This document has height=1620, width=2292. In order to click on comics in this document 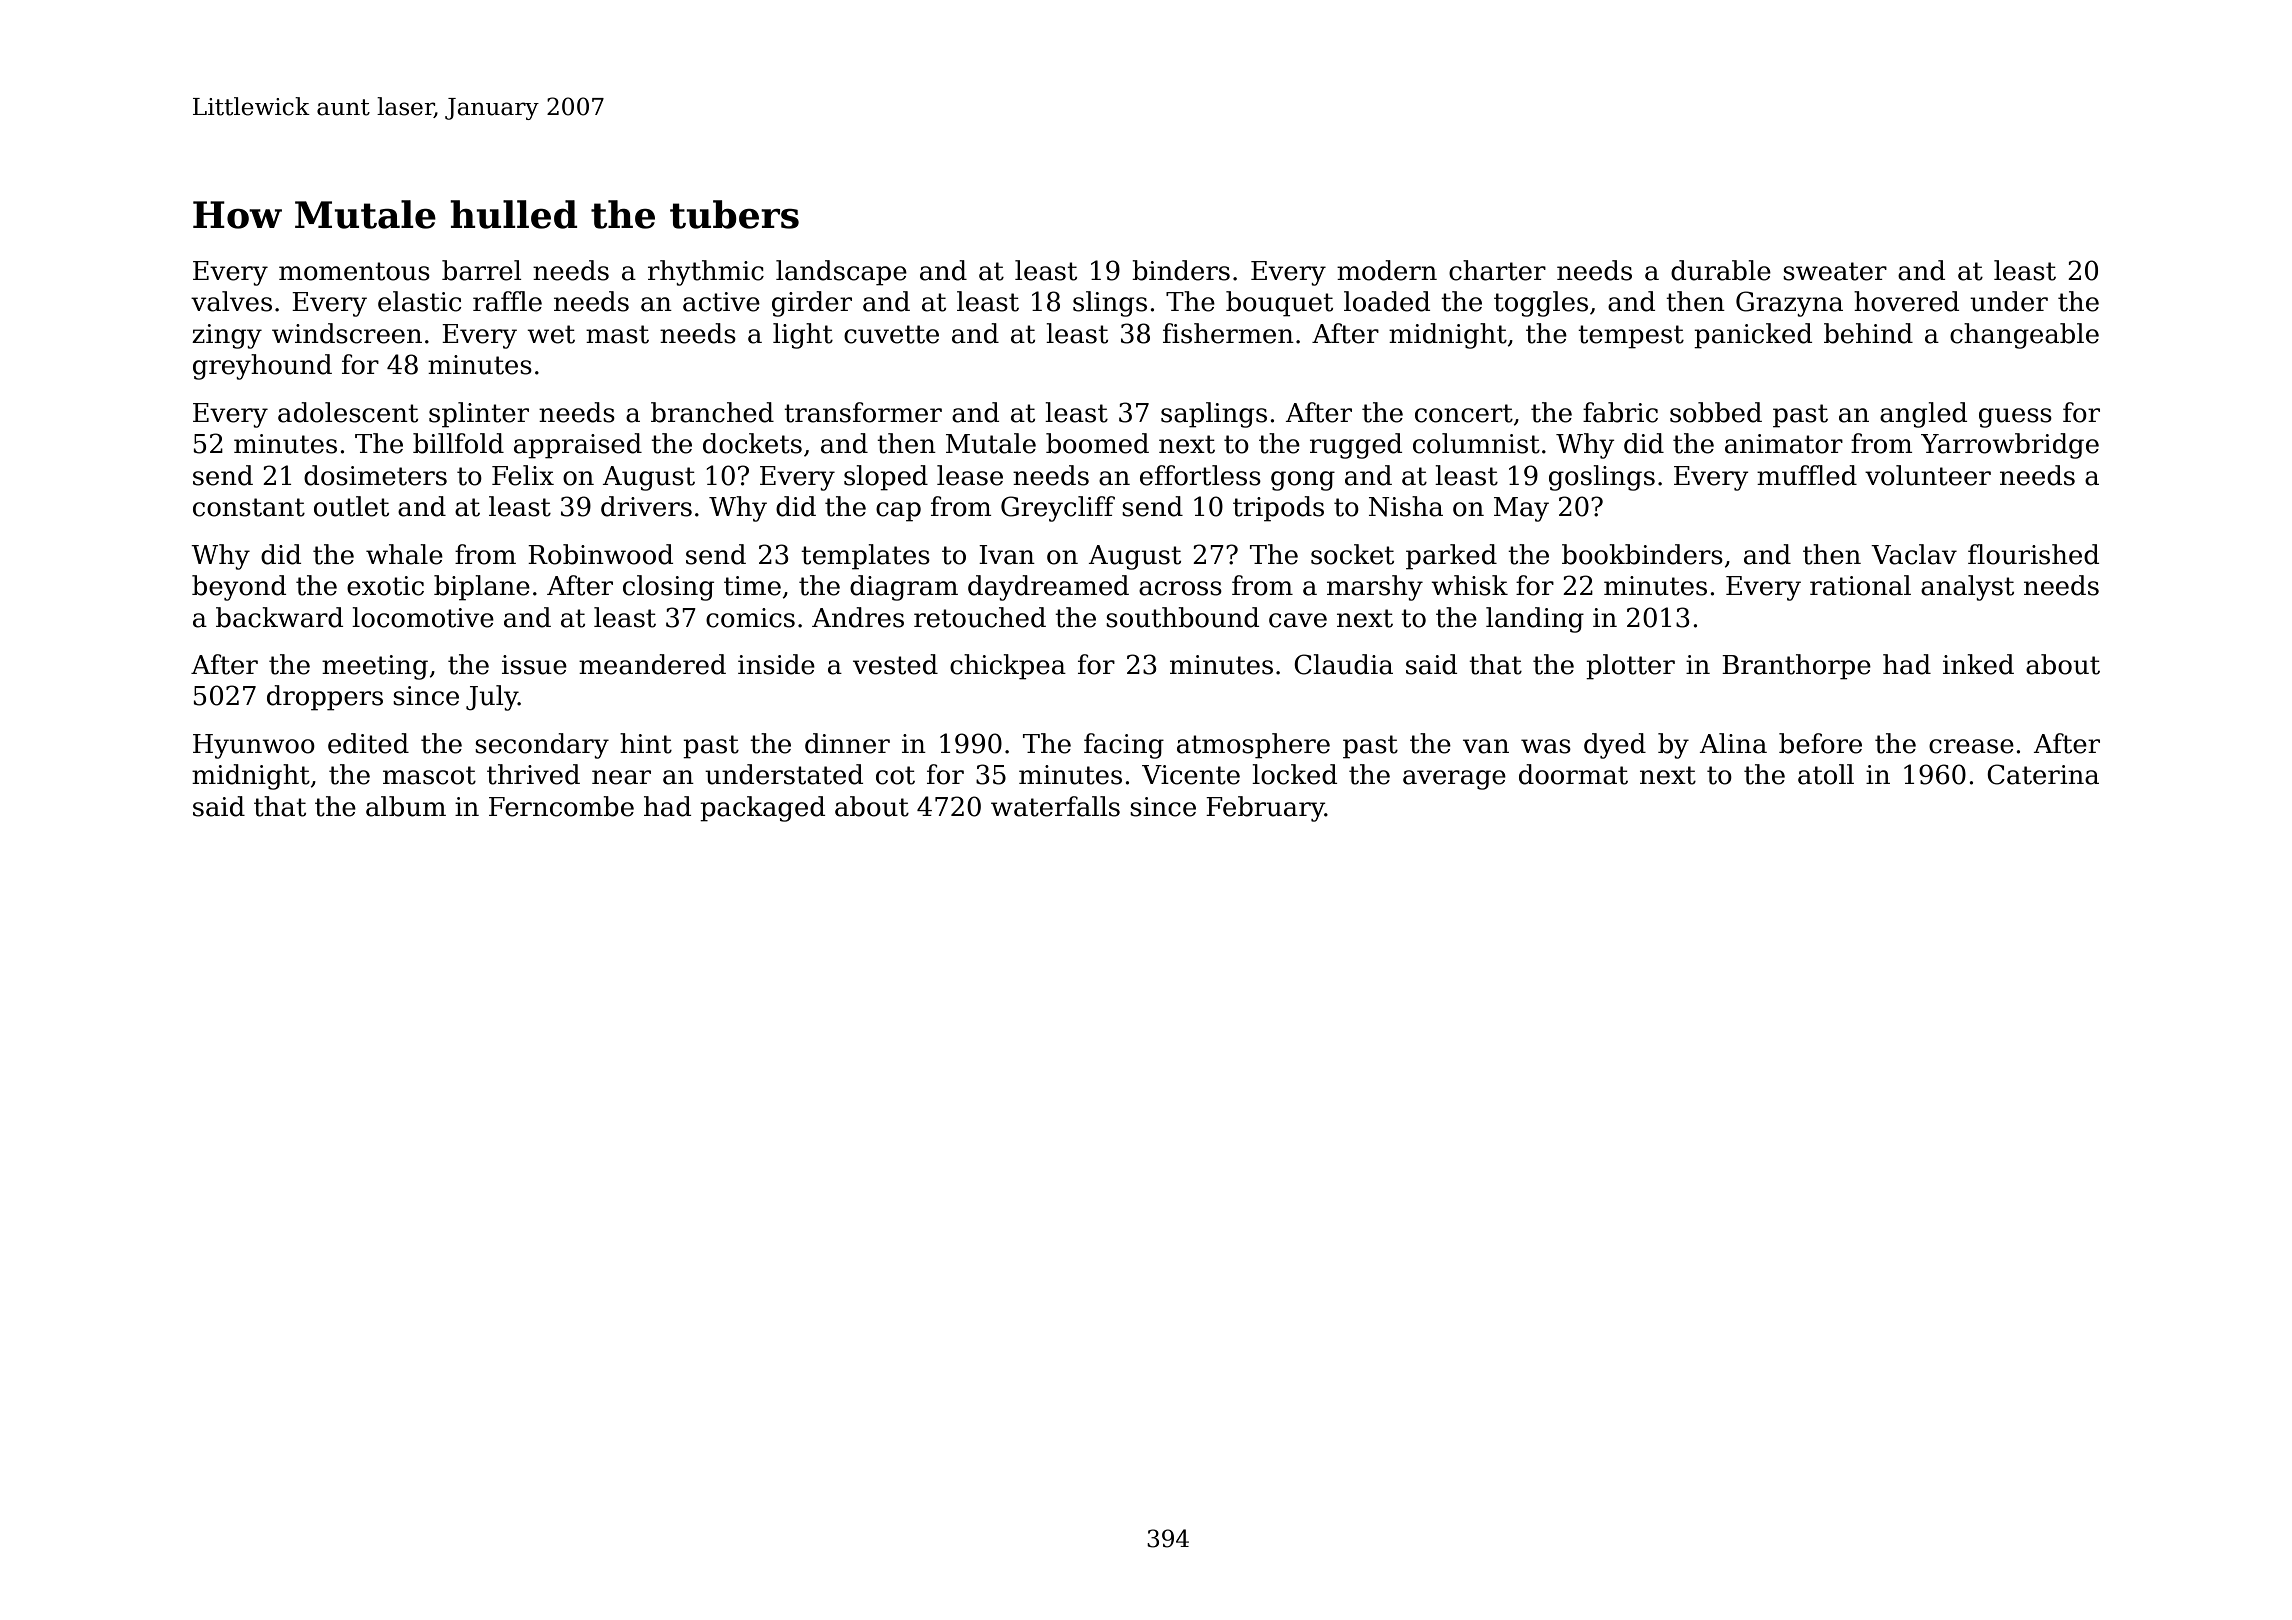, I will do `click(750, 618)`.
